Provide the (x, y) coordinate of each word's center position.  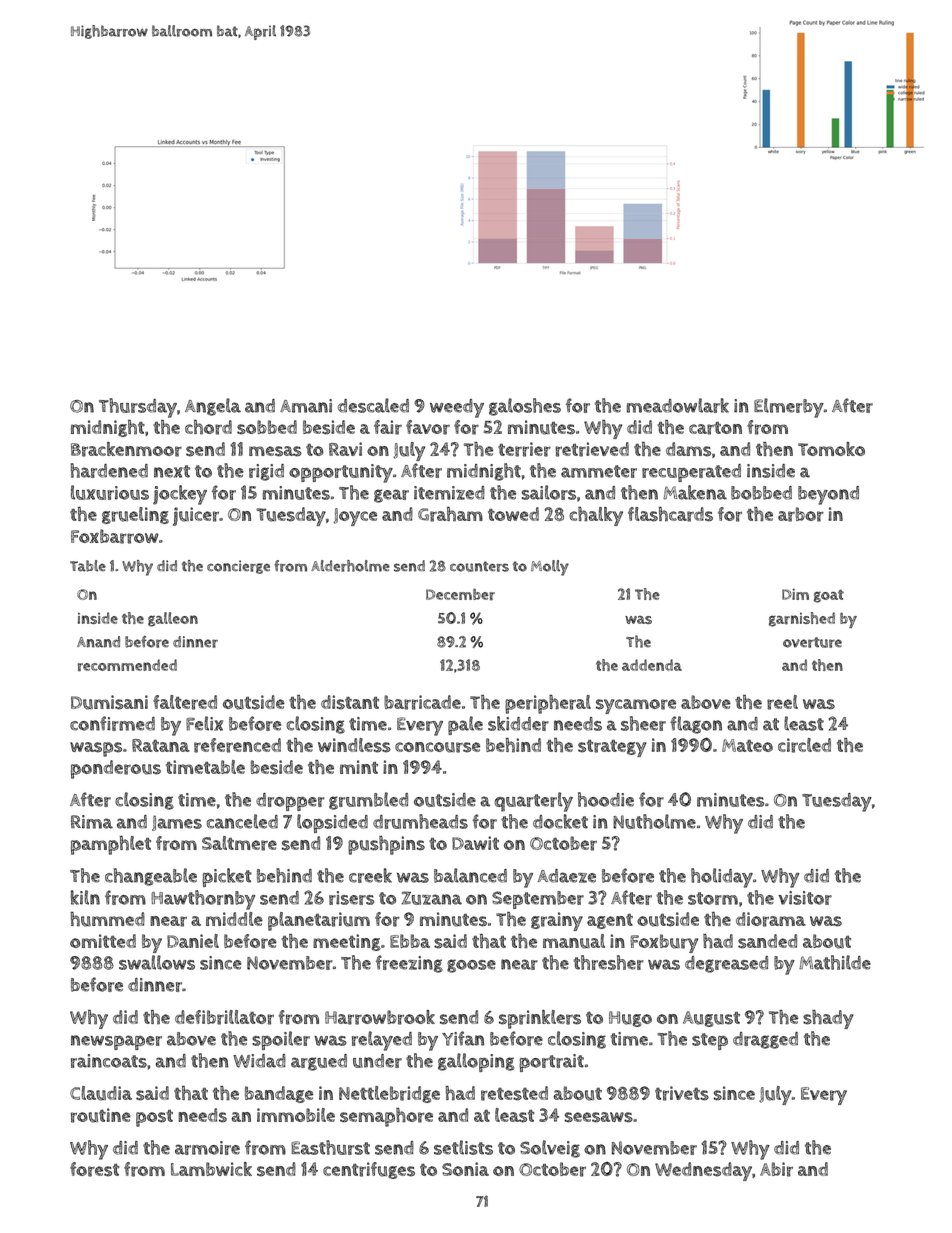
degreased (726, 964)
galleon (173, 619)
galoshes (525, 407)
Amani (306, 406)
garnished (802, 619)
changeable (151, 877)
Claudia (101, 1093)
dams (688, 449)
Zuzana (432, 898)
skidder (518, 723)
